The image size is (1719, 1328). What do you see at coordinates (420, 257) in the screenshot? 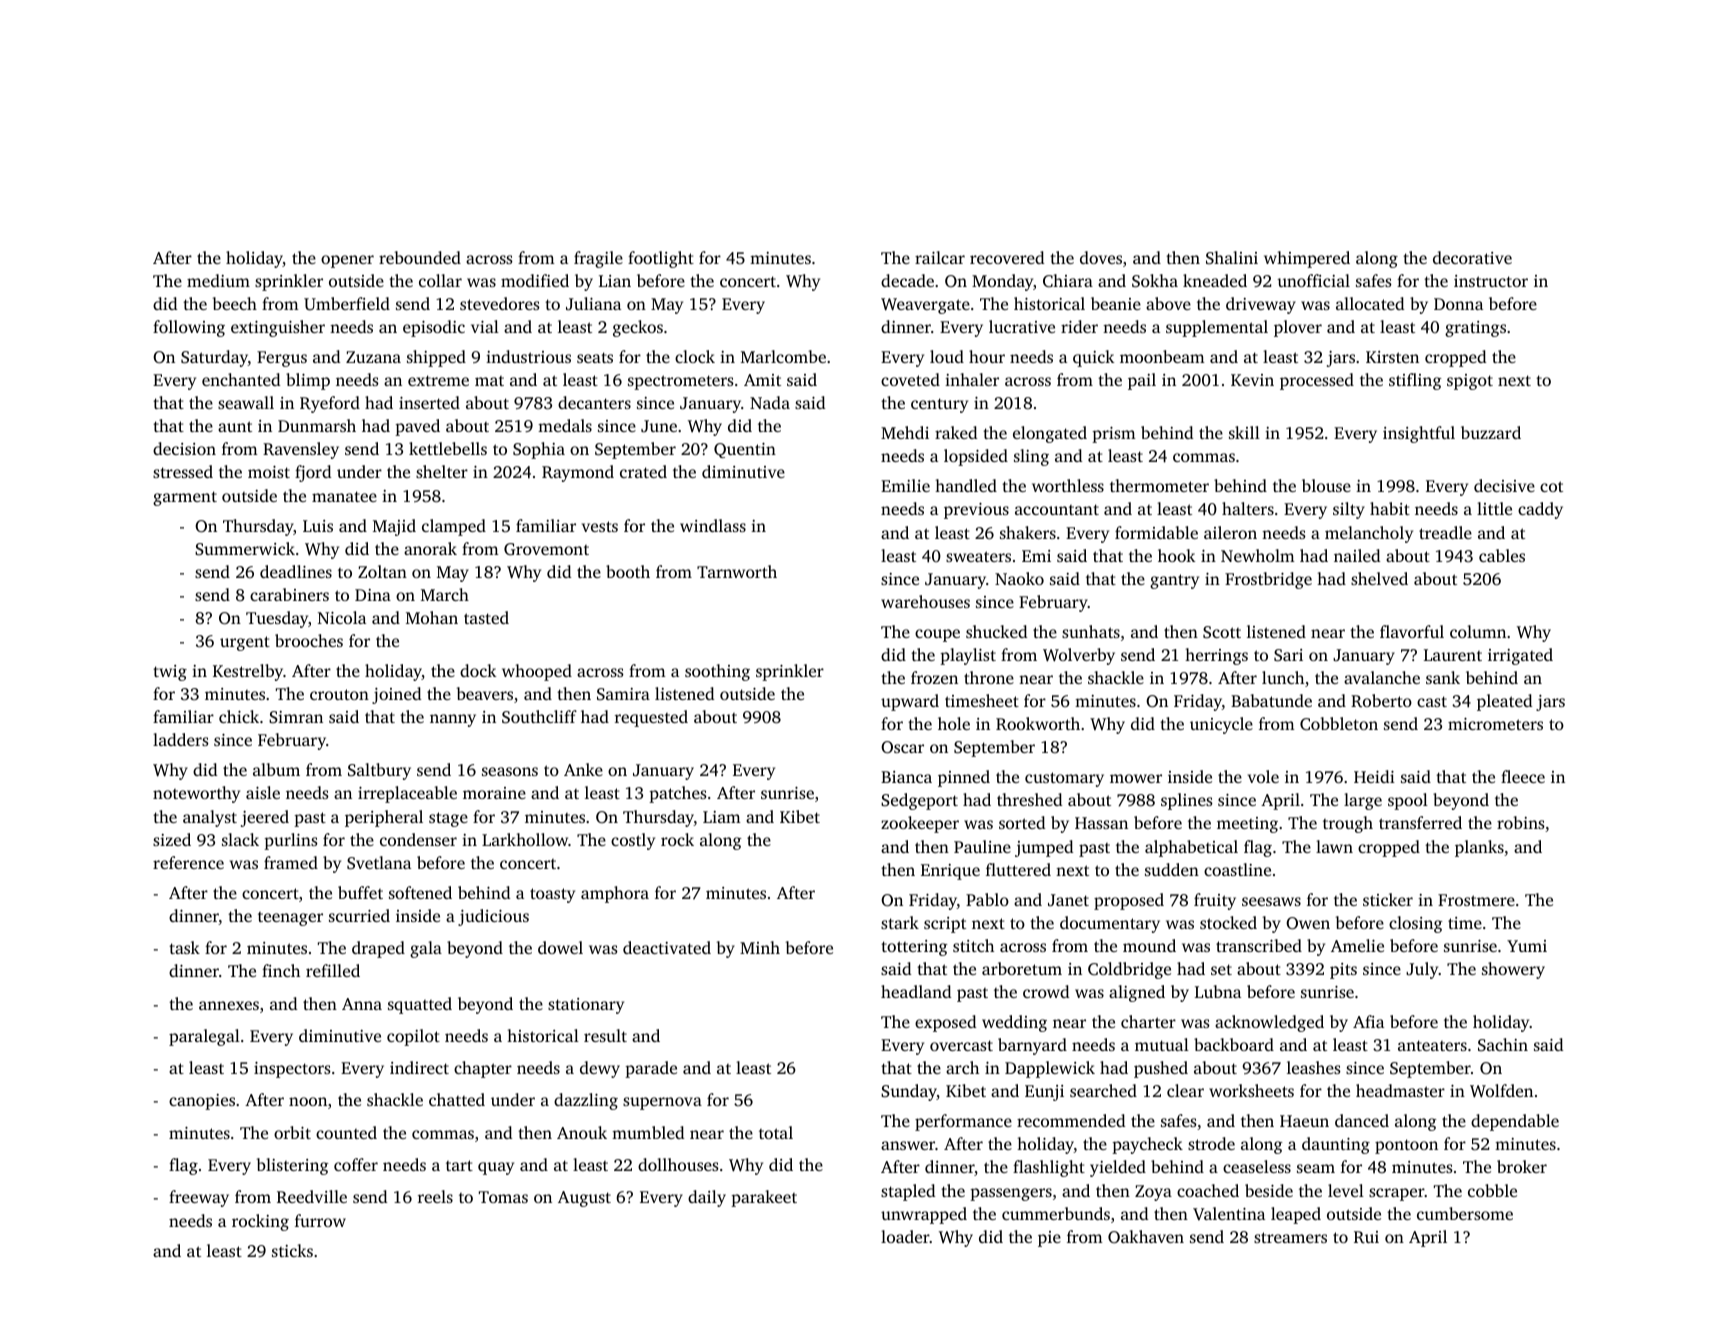
I see `rebounded` at bounding box center [420, 257].
